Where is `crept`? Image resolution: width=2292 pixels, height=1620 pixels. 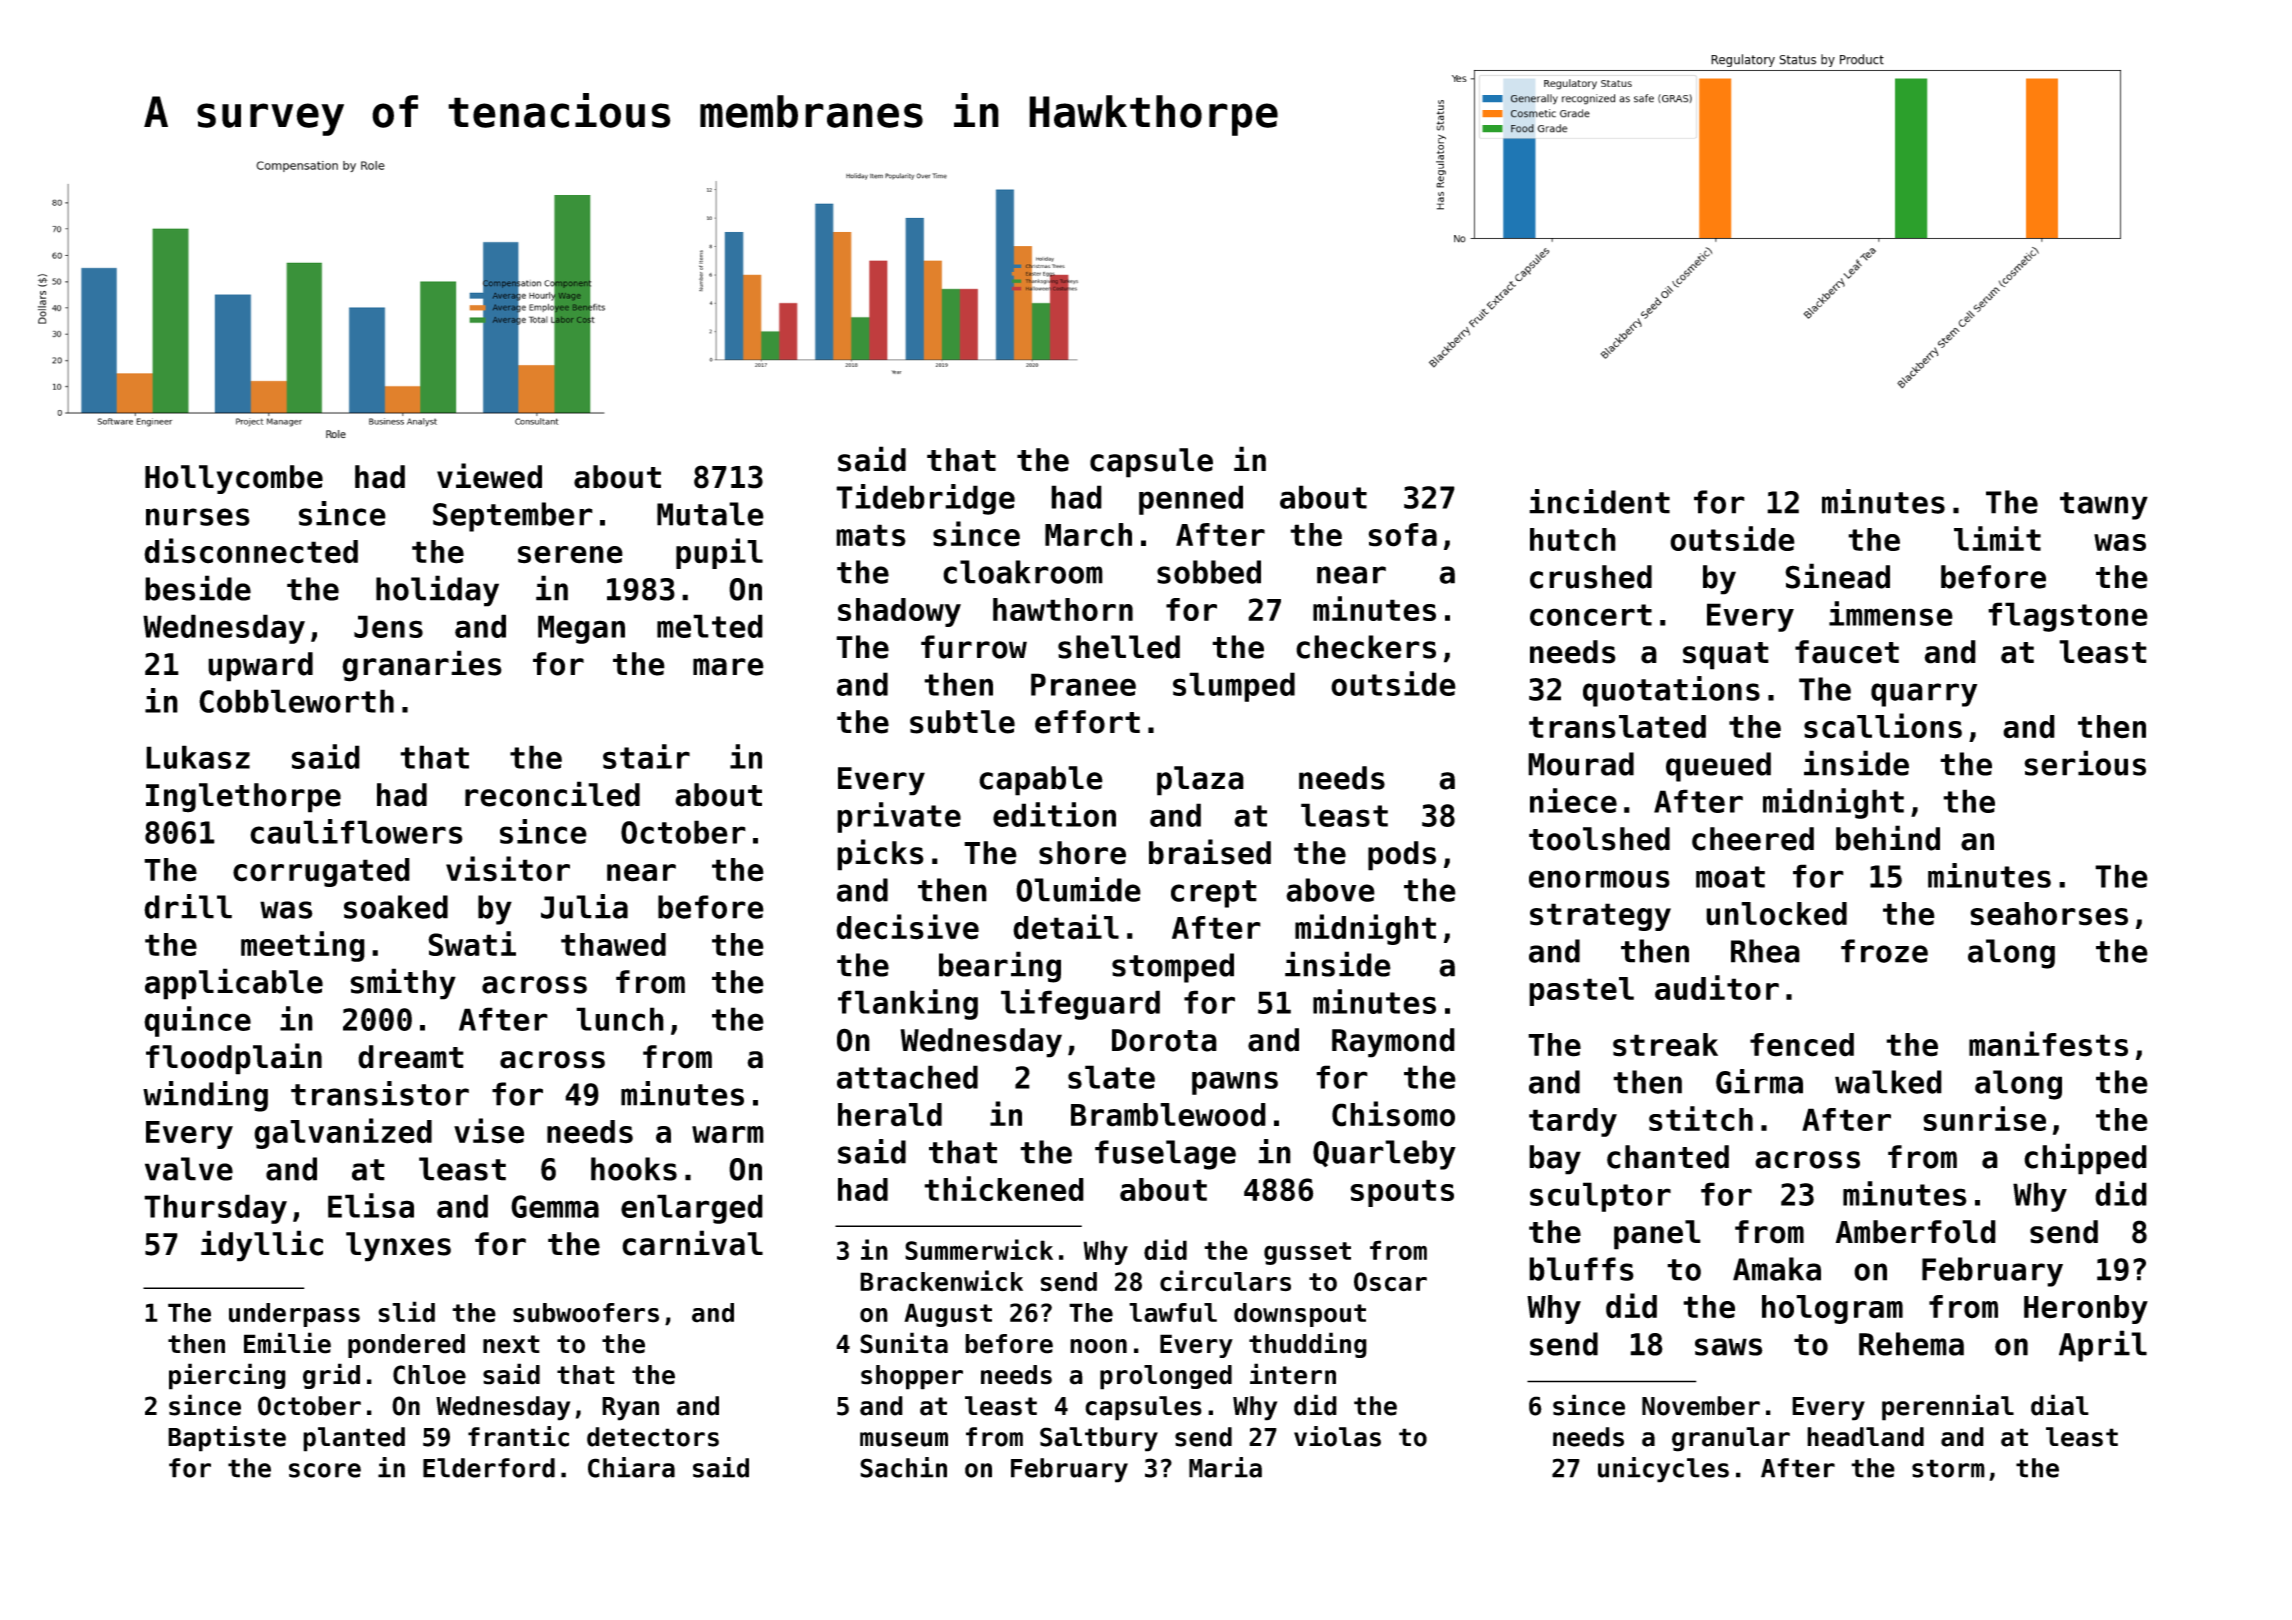 crept is located at coordinates (1214, 894).
